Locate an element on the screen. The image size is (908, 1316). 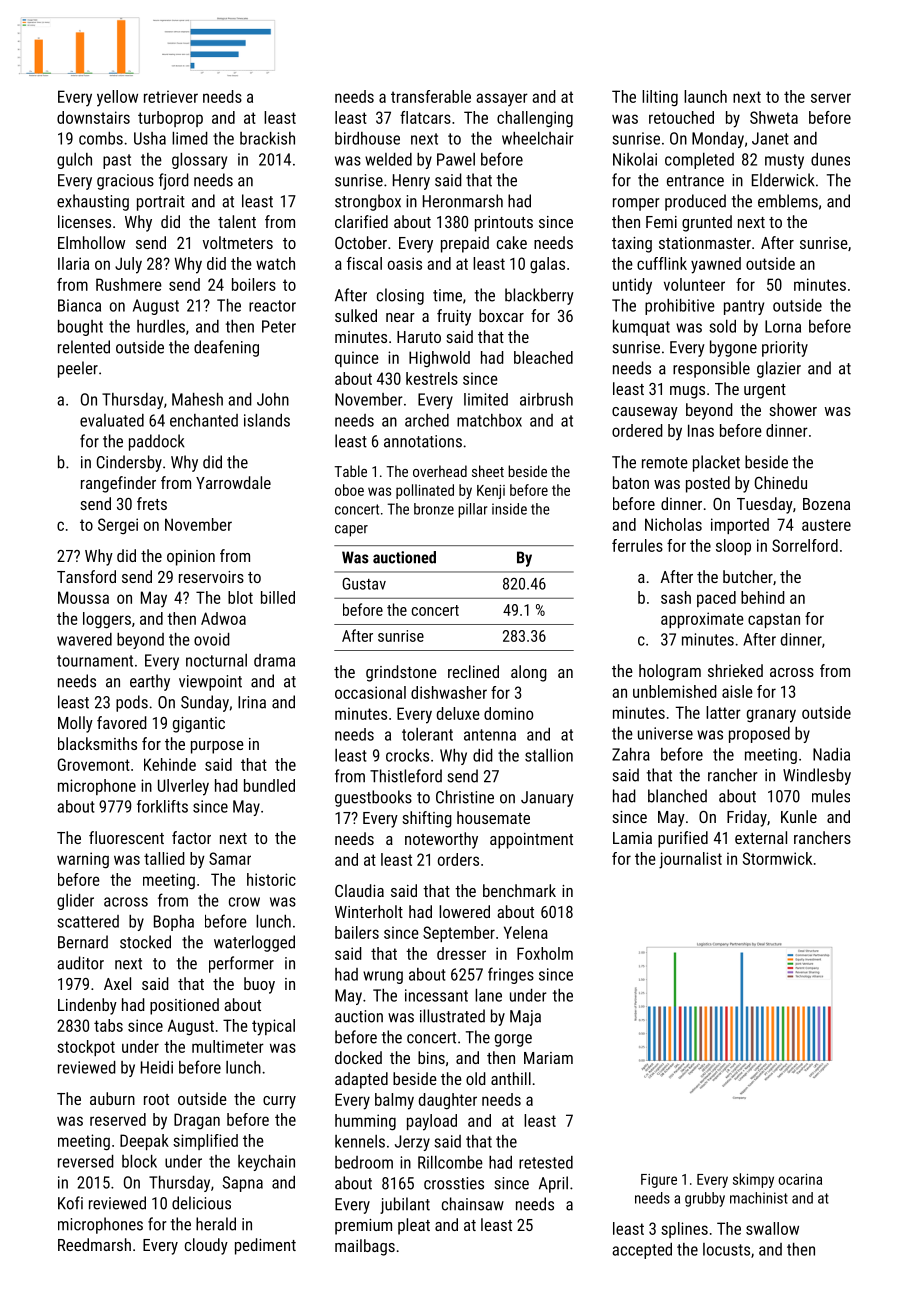
arched is located at coordinates (427, 420).
